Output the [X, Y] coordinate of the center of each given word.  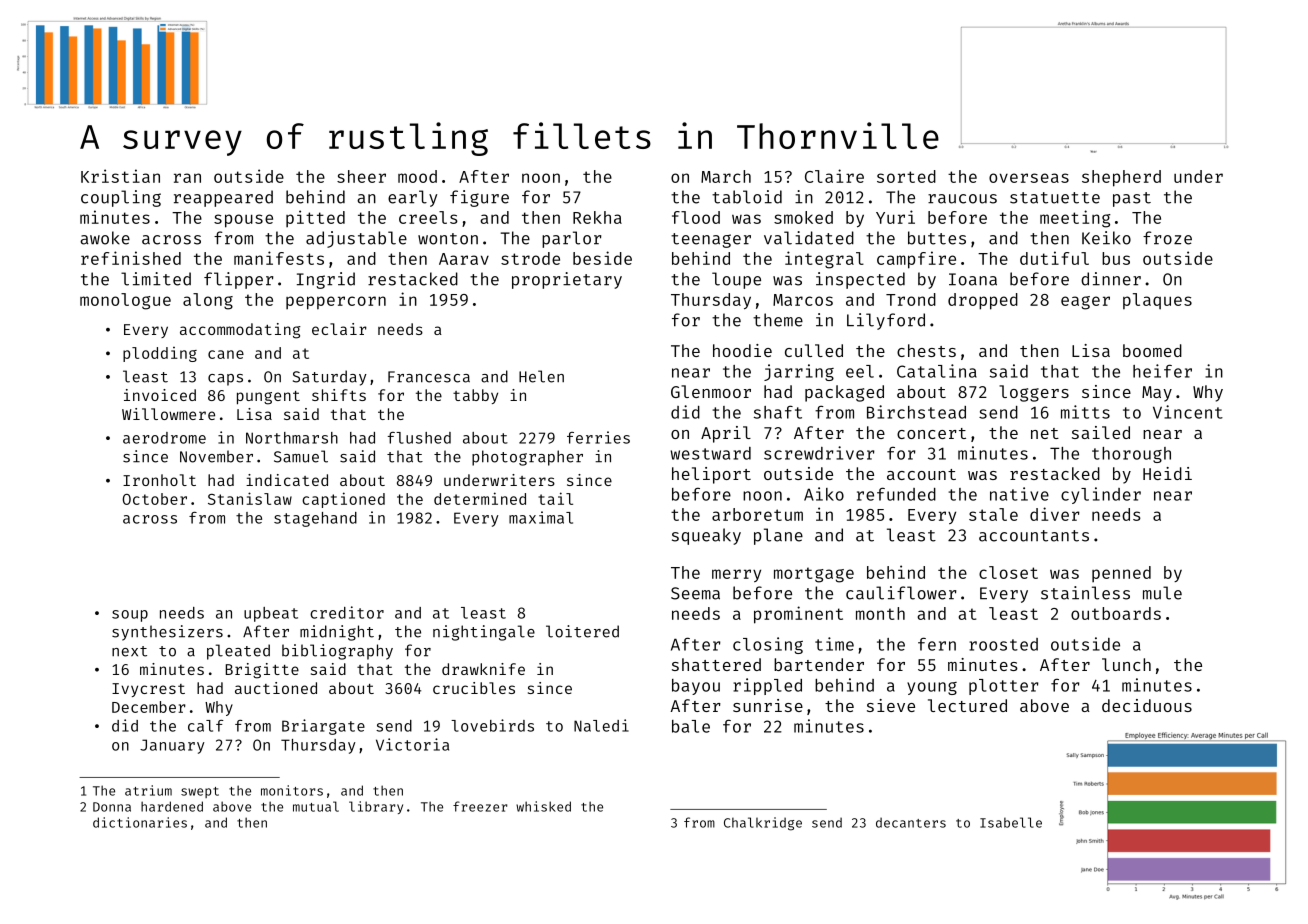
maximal [541, 517]
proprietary [567, 280]
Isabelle [1011, 822]
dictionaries [140, 822]
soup [130, 616]
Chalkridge [763, 824]
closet [1008, 572]
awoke [105, 238]
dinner [1111, 279]
